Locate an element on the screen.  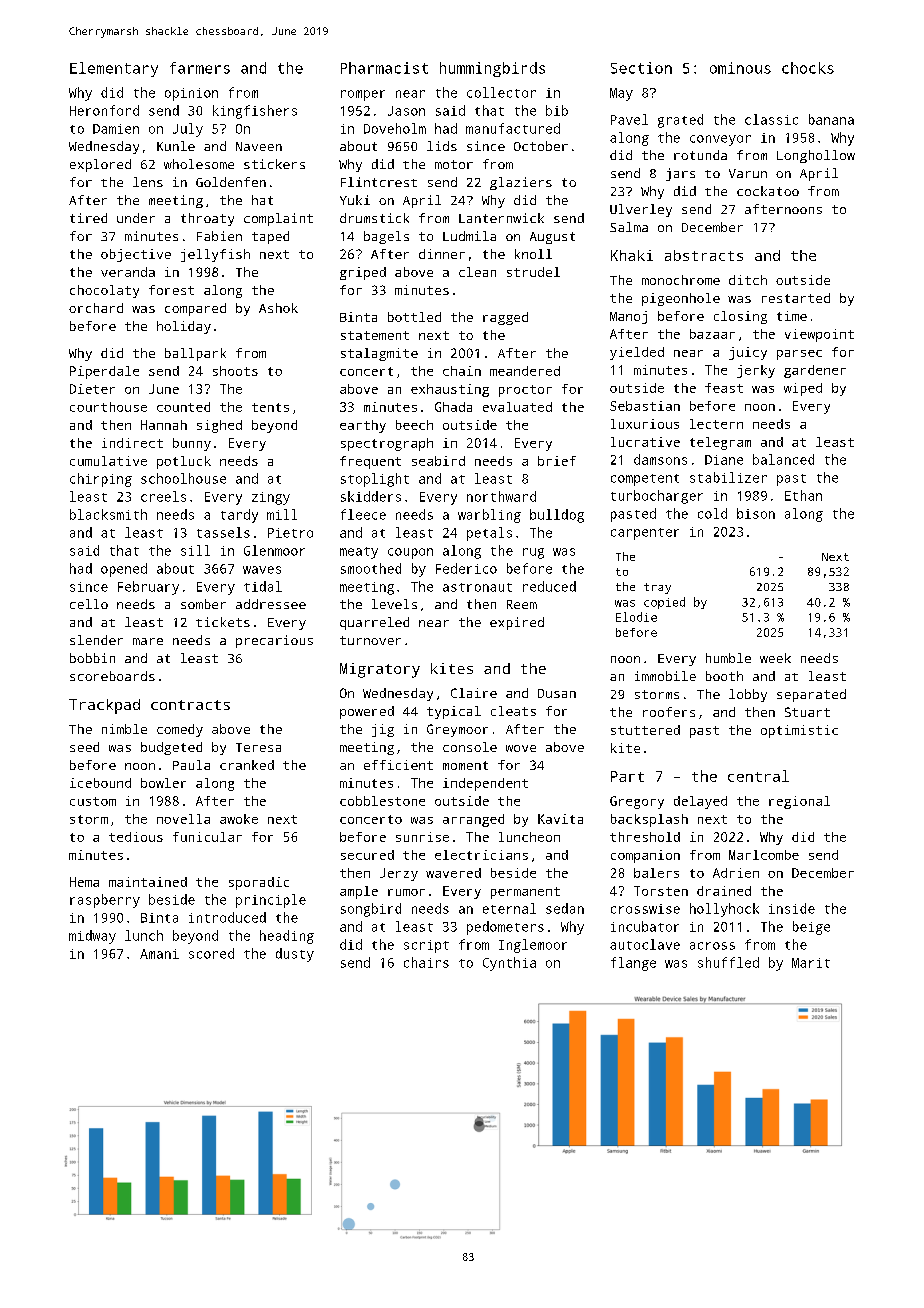
Heronford is located at coordinates (104, 110).
